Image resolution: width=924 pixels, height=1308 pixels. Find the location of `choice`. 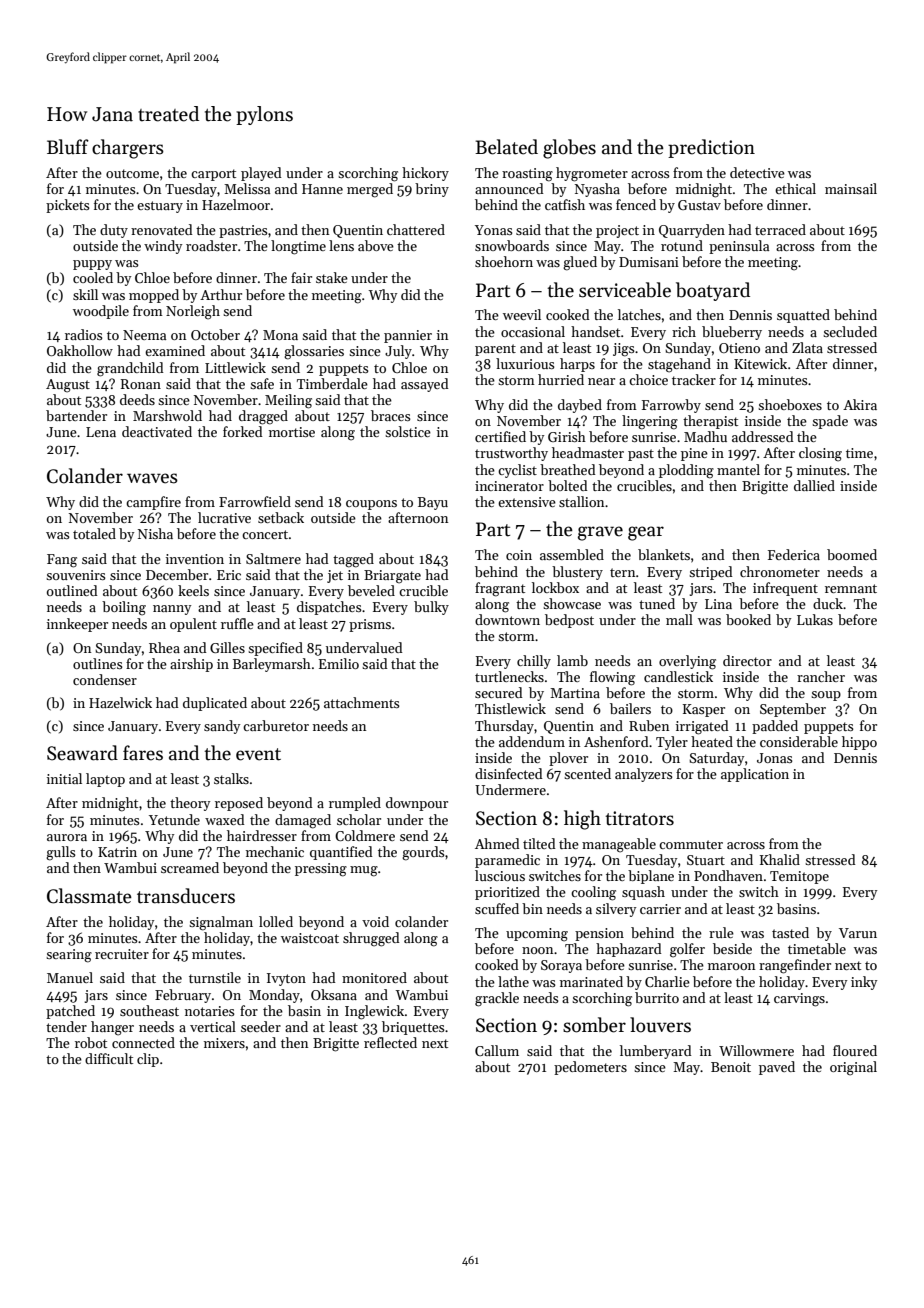

choice is located at coordinates (648, 379).
